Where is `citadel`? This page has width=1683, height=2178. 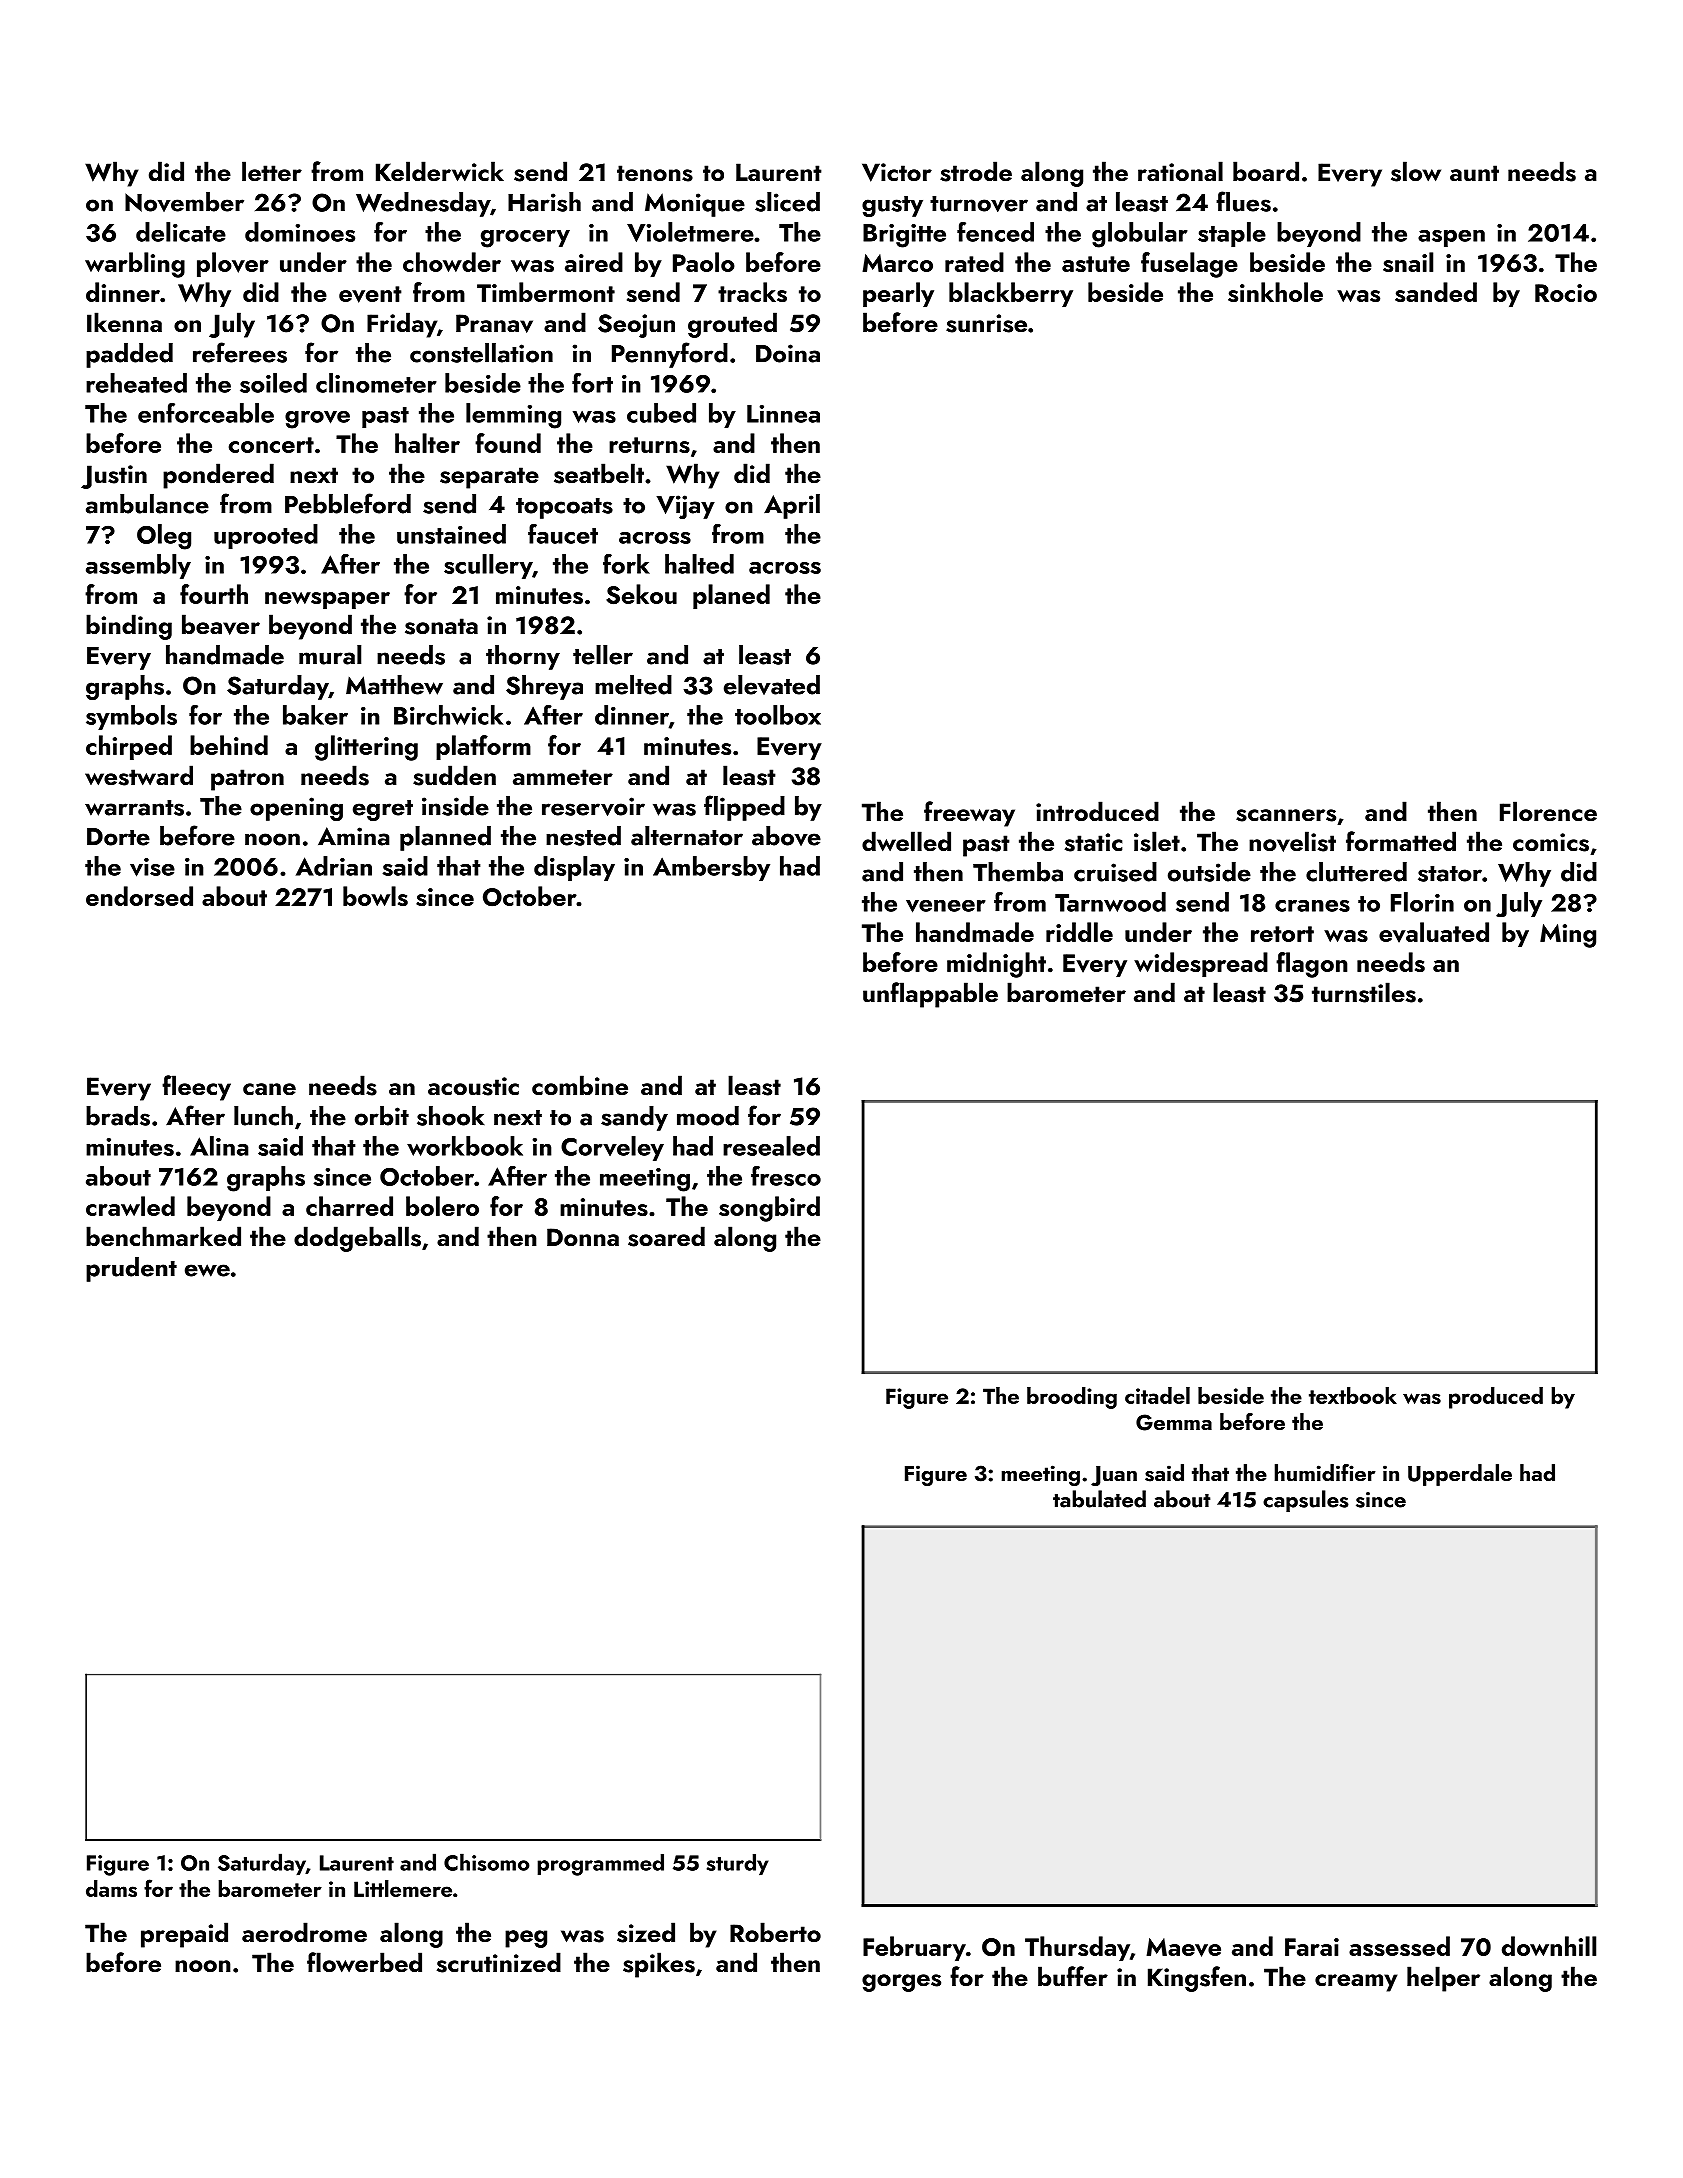
citadel is located at coordinates (1157, 1395).
